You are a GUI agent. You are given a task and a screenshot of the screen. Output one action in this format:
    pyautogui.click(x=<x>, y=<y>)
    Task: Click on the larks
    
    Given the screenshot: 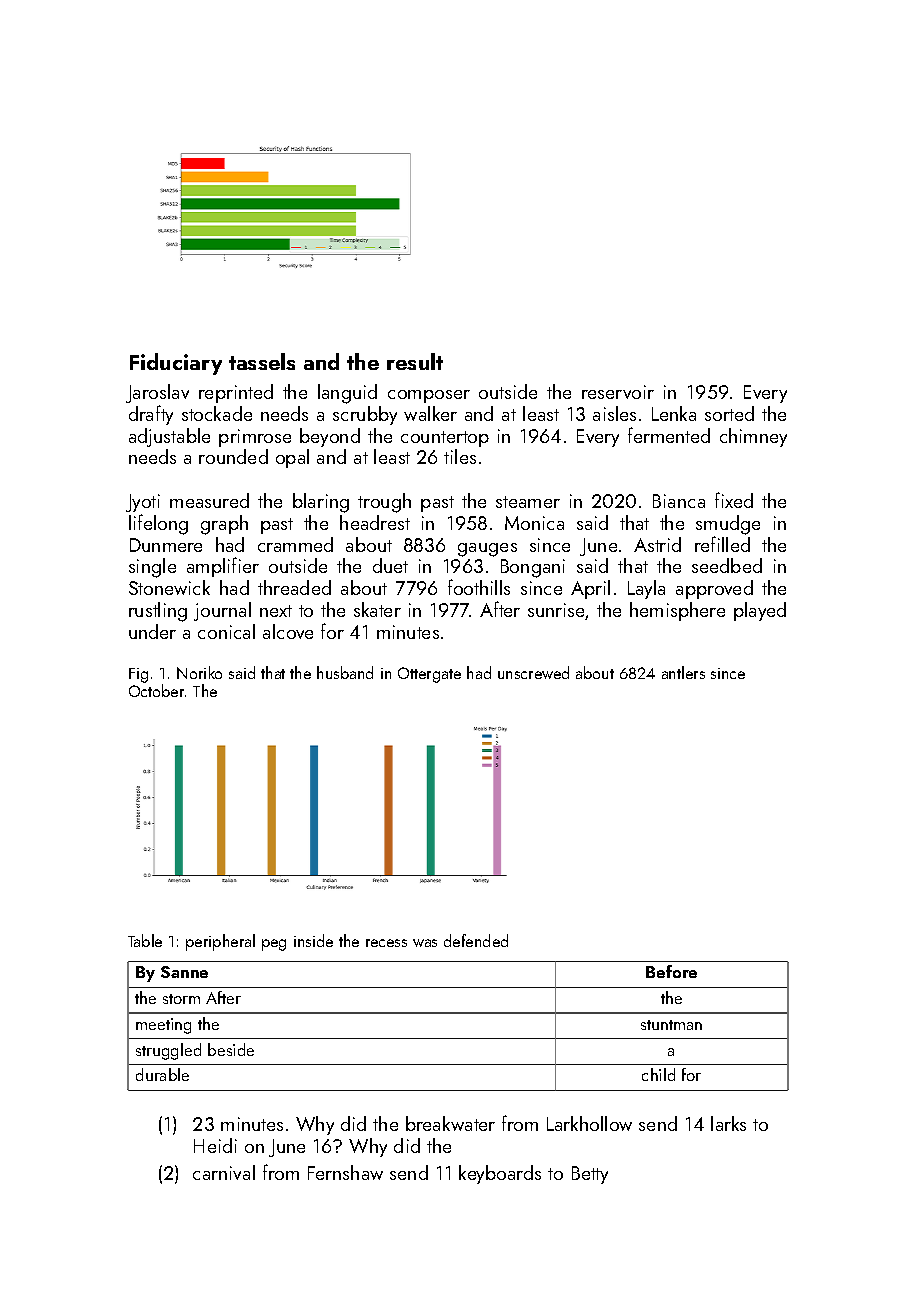 What is the action you would take?
    pyautogui.click(x=728, y=1123)
